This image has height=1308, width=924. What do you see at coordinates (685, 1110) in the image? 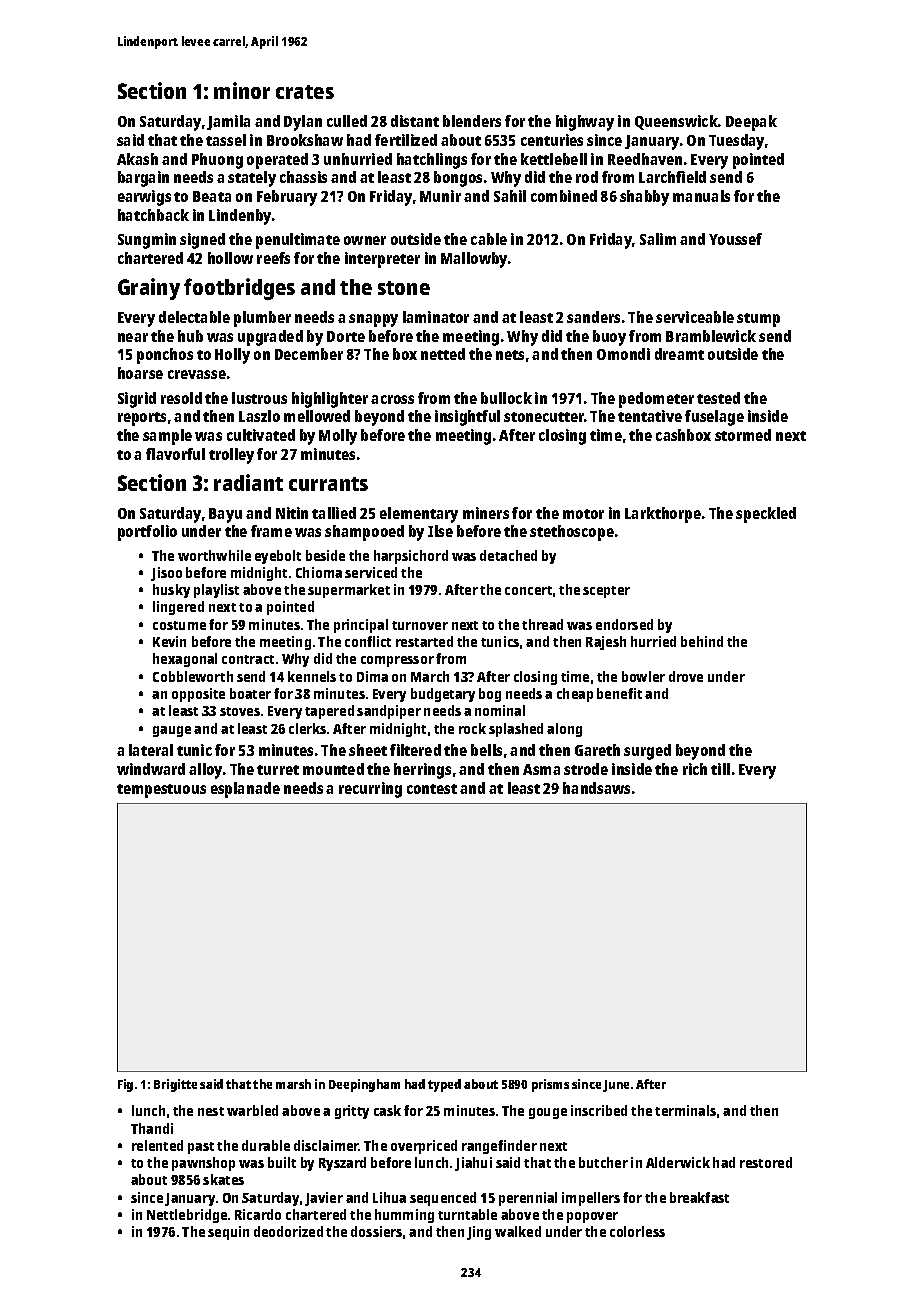
I see `terminals` at bounding box center [685, 1110].
